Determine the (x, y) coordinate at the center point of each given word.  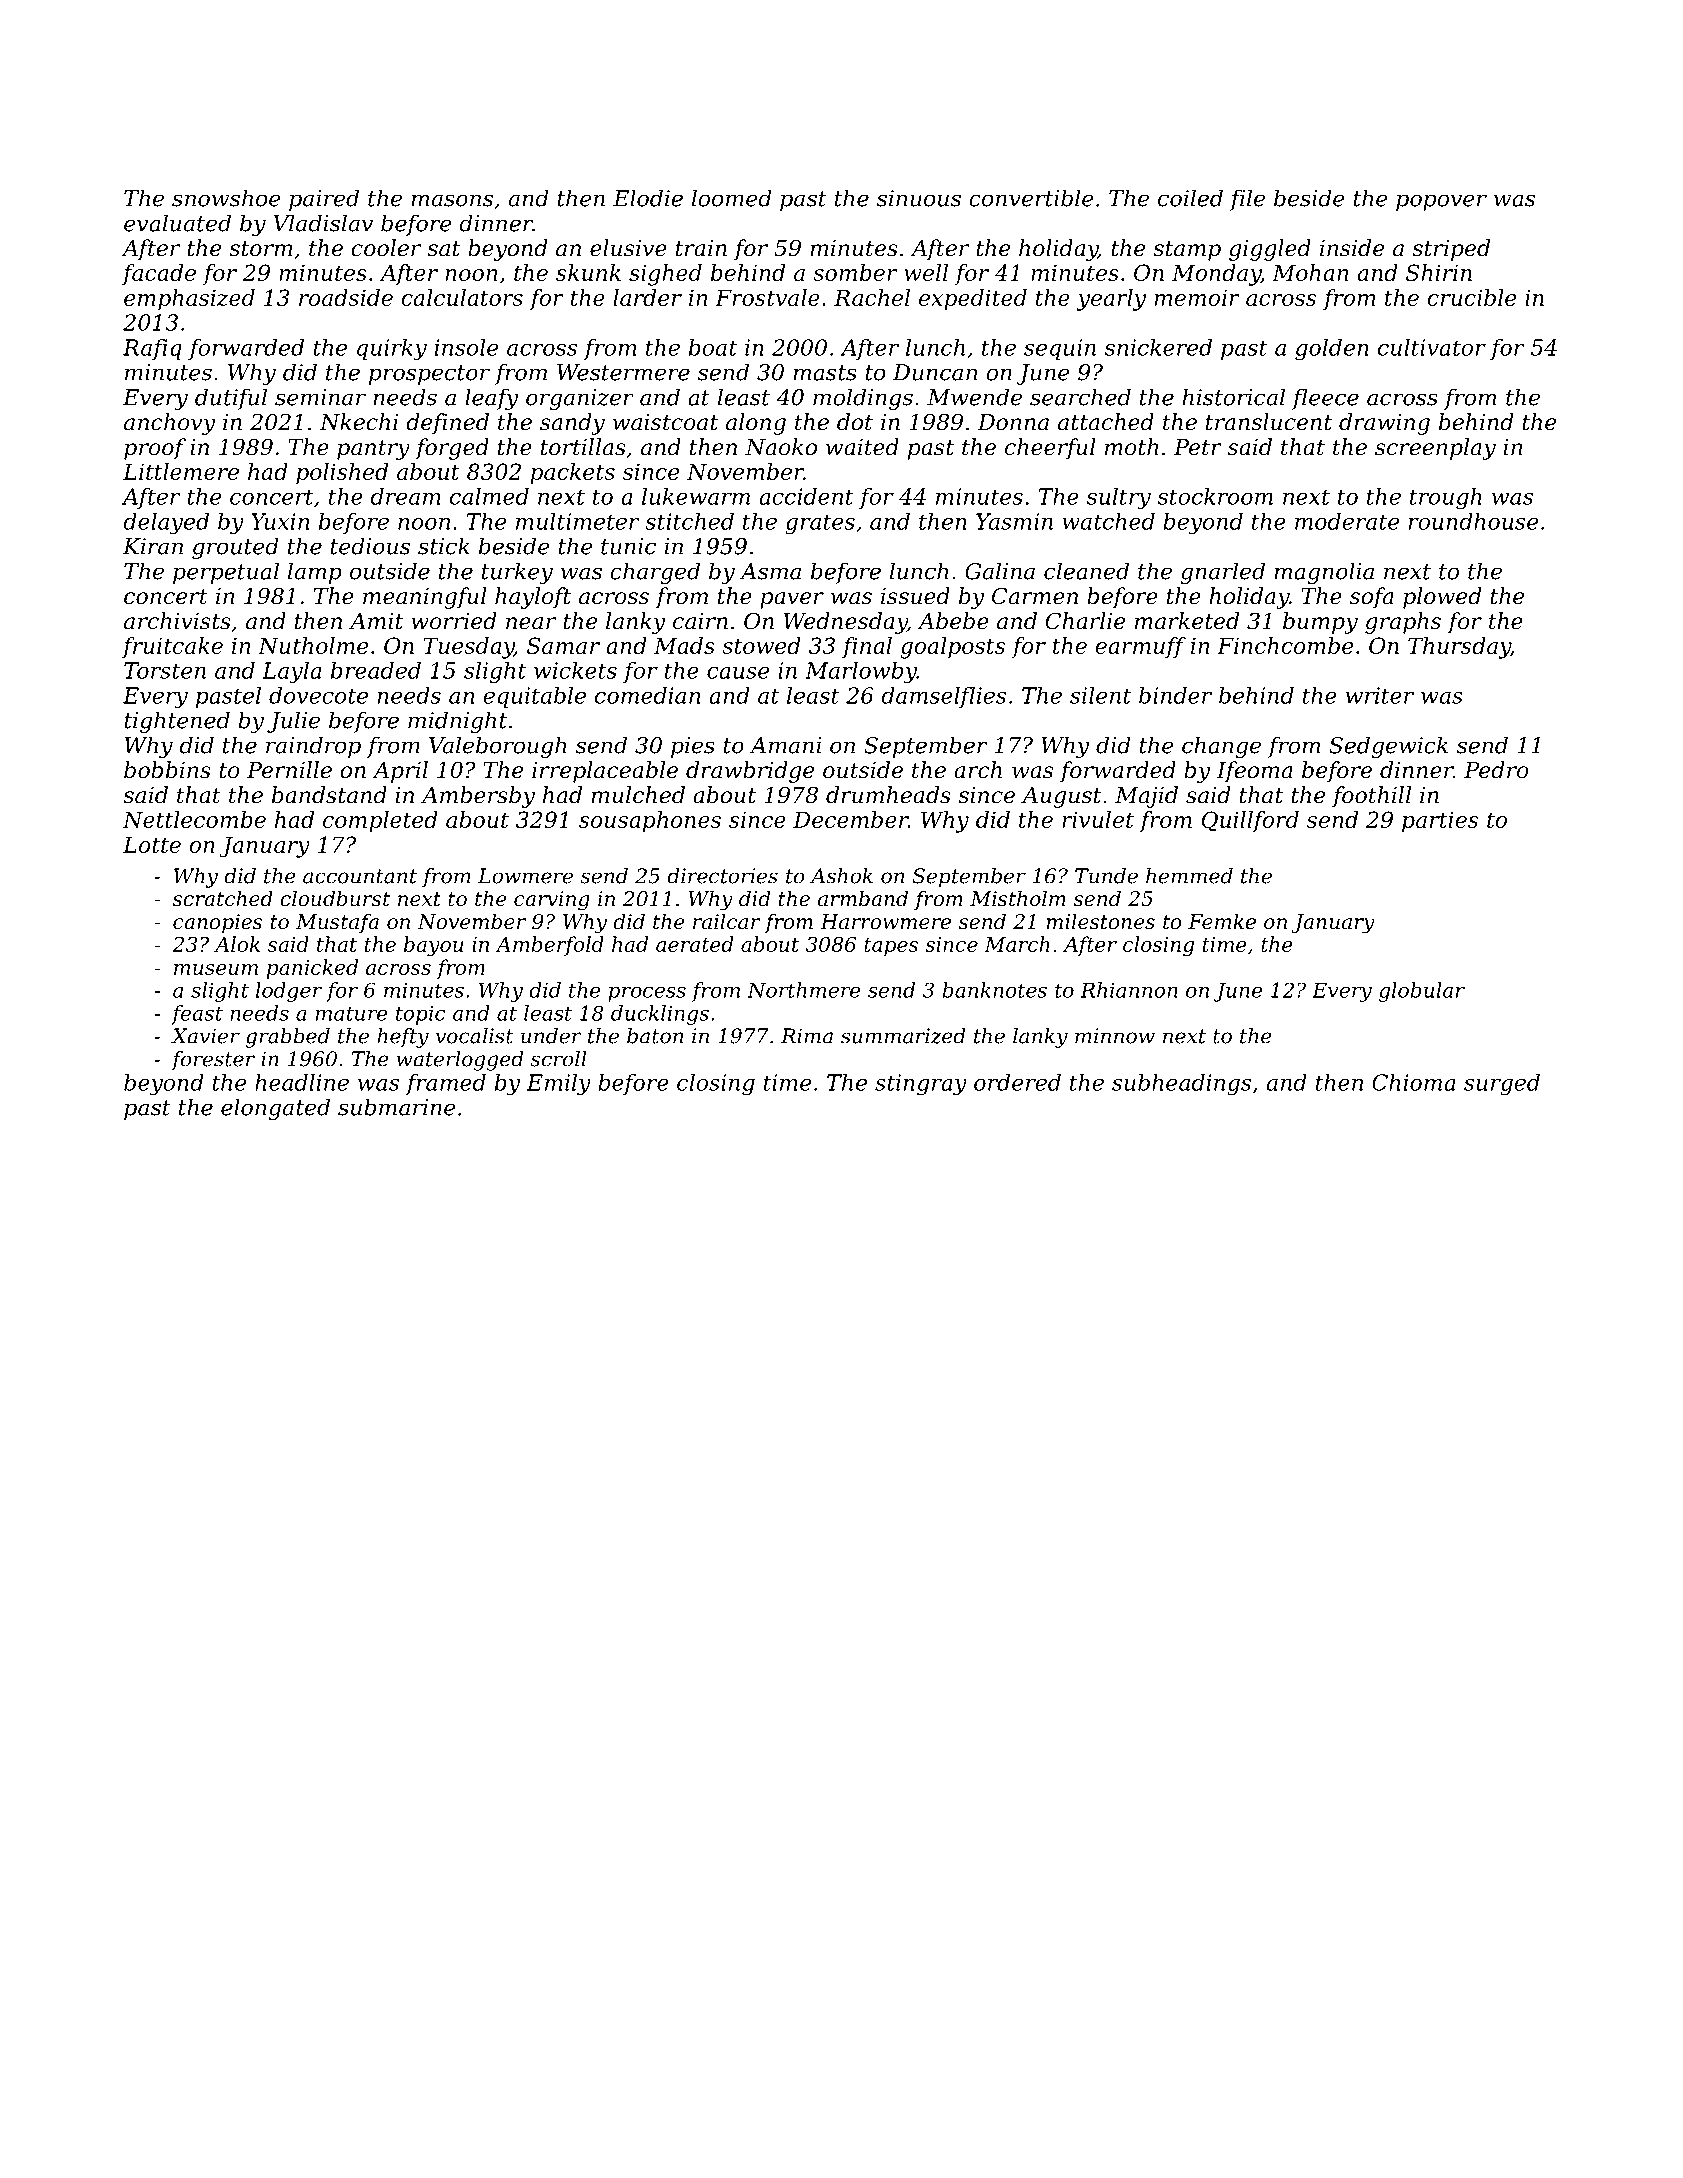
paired (324, 200)
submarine (397, 1107)
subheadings (1181, 1084)
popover (1441, 202)
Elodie (648, 198)
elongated (275, 1109)
